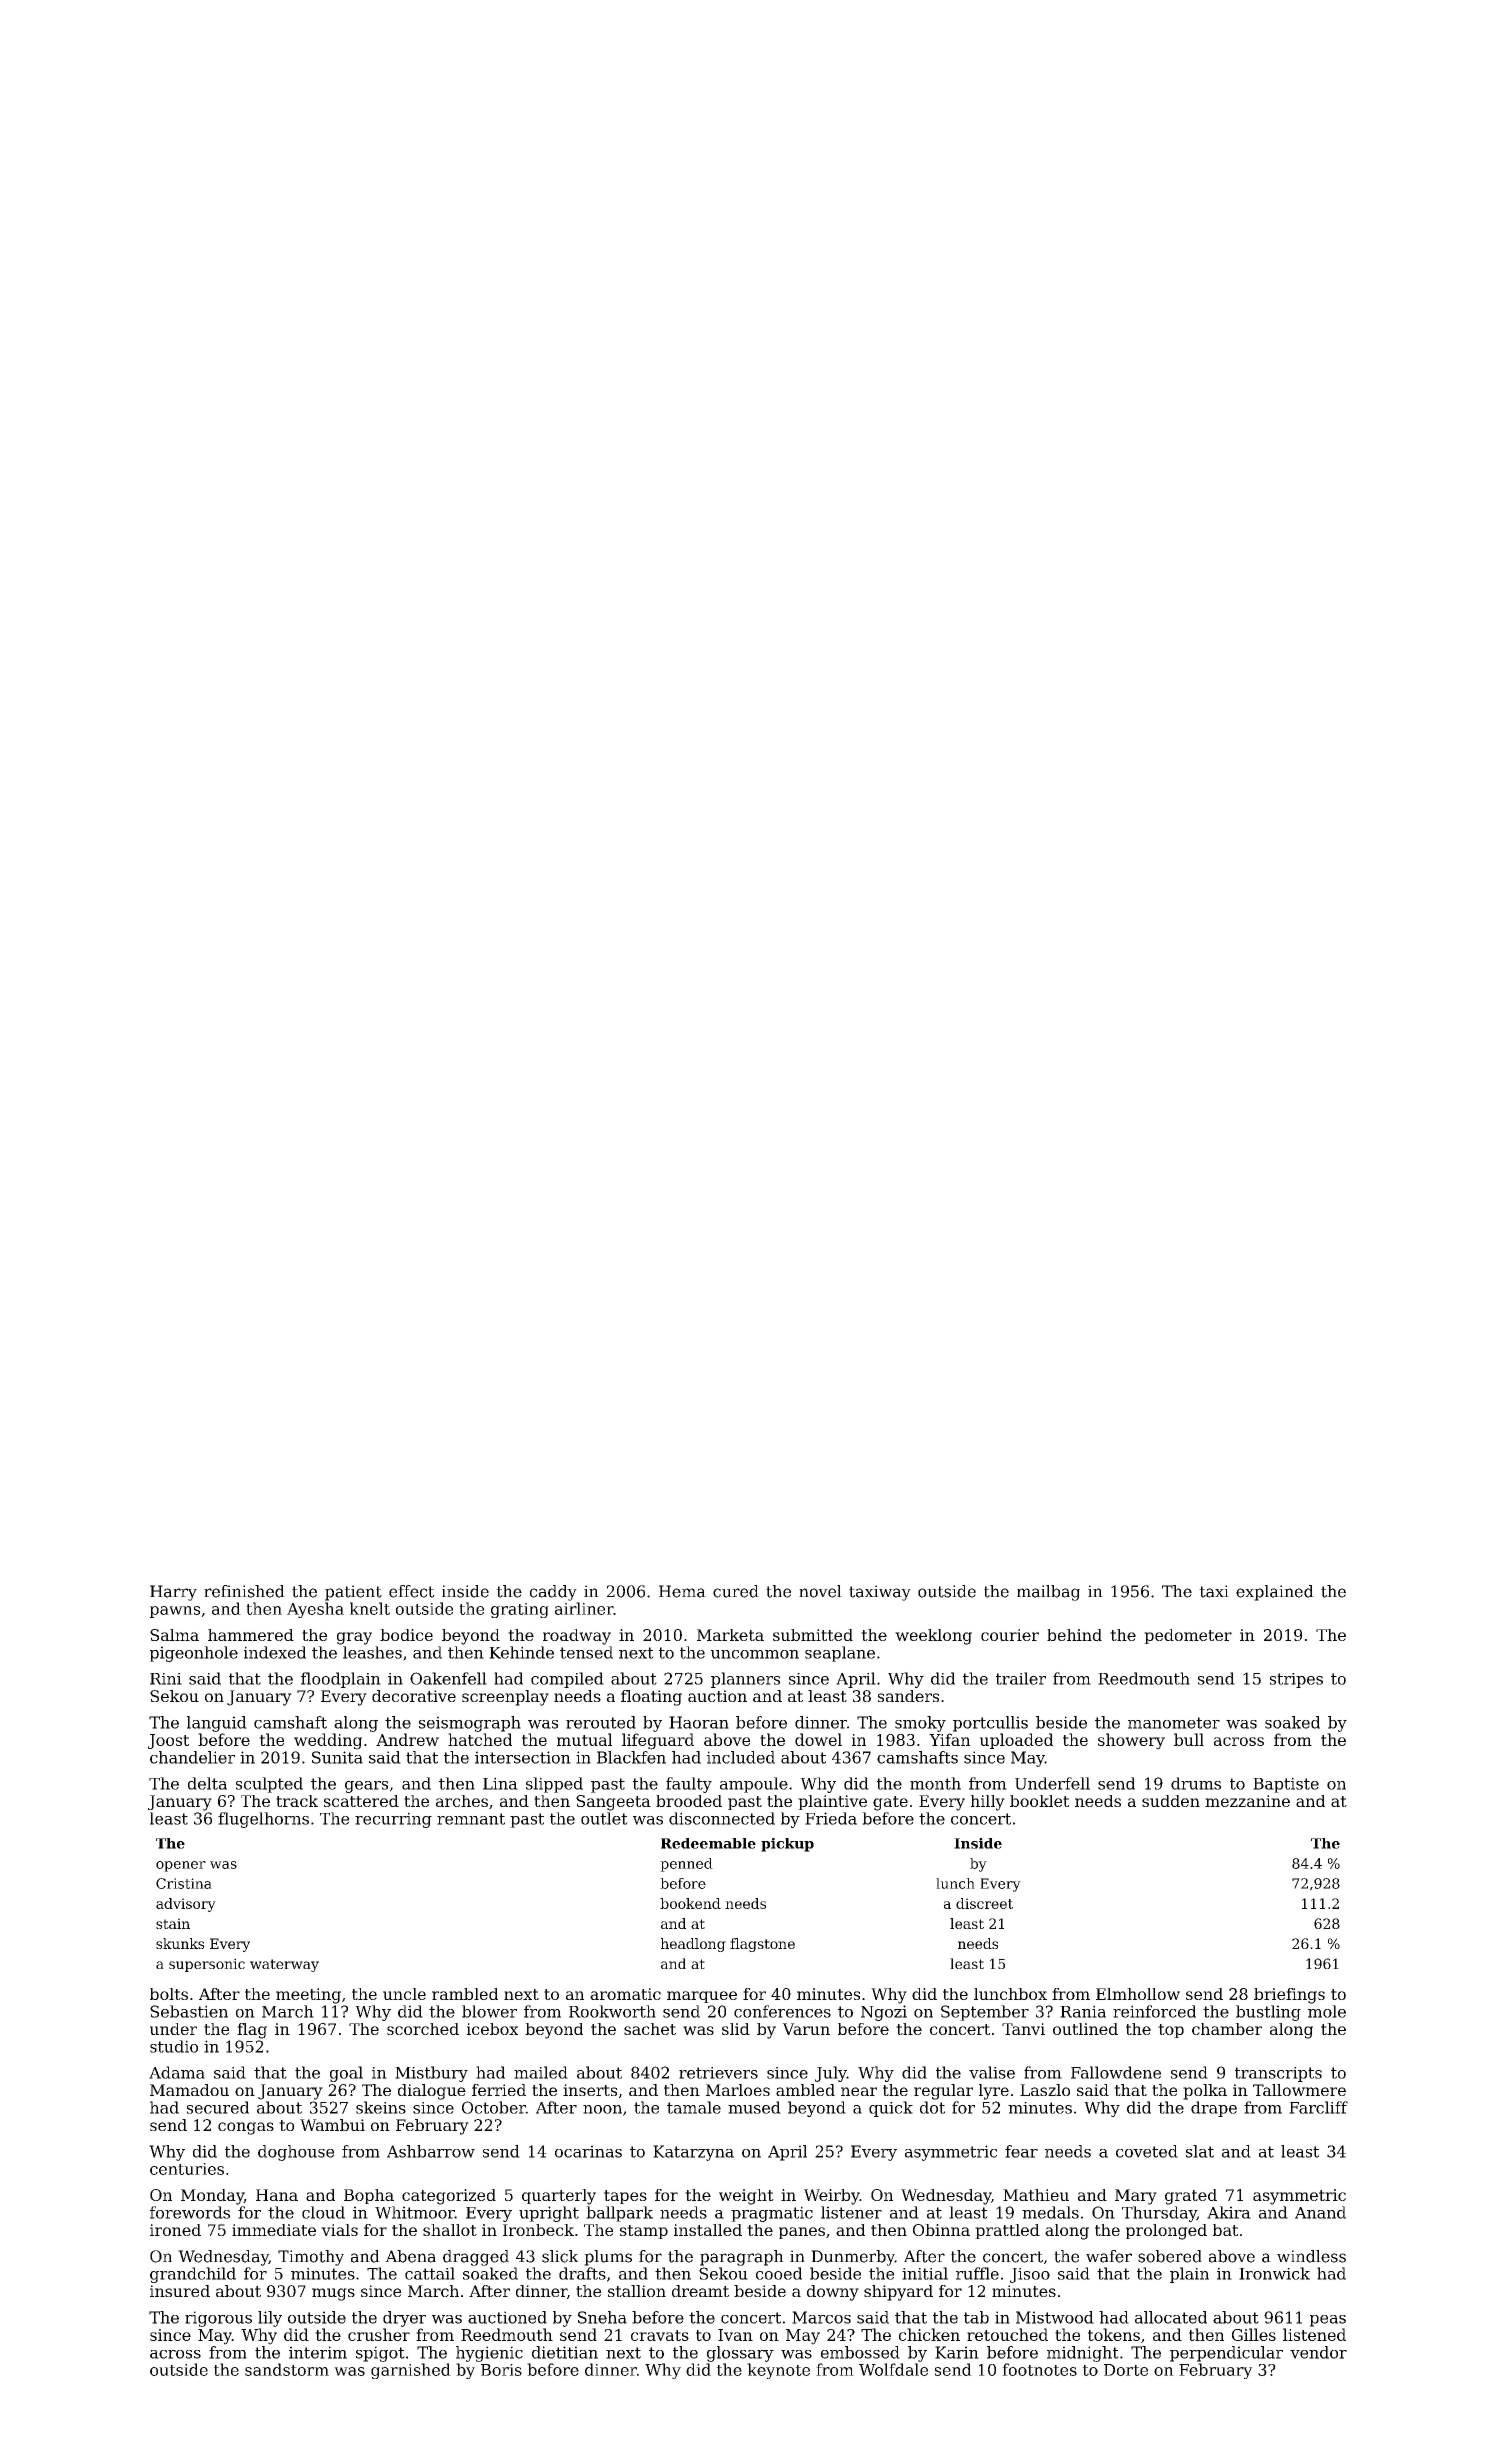 The width and height of the screenshot is (1496, 2464). I want to click on sanders, so click(908, 1696).
